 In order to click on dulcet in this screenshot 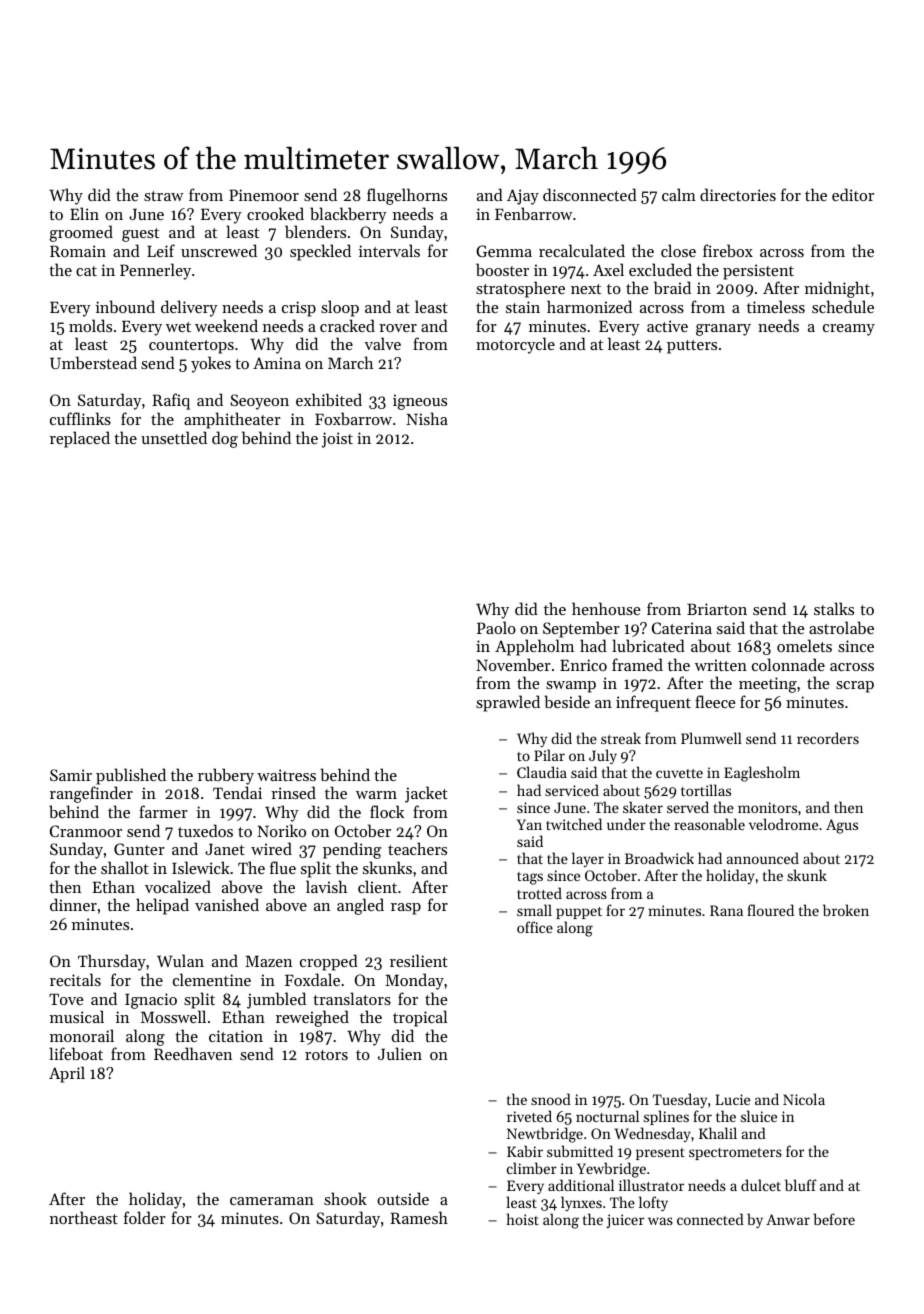, I will do `click(761, 1185)`.
